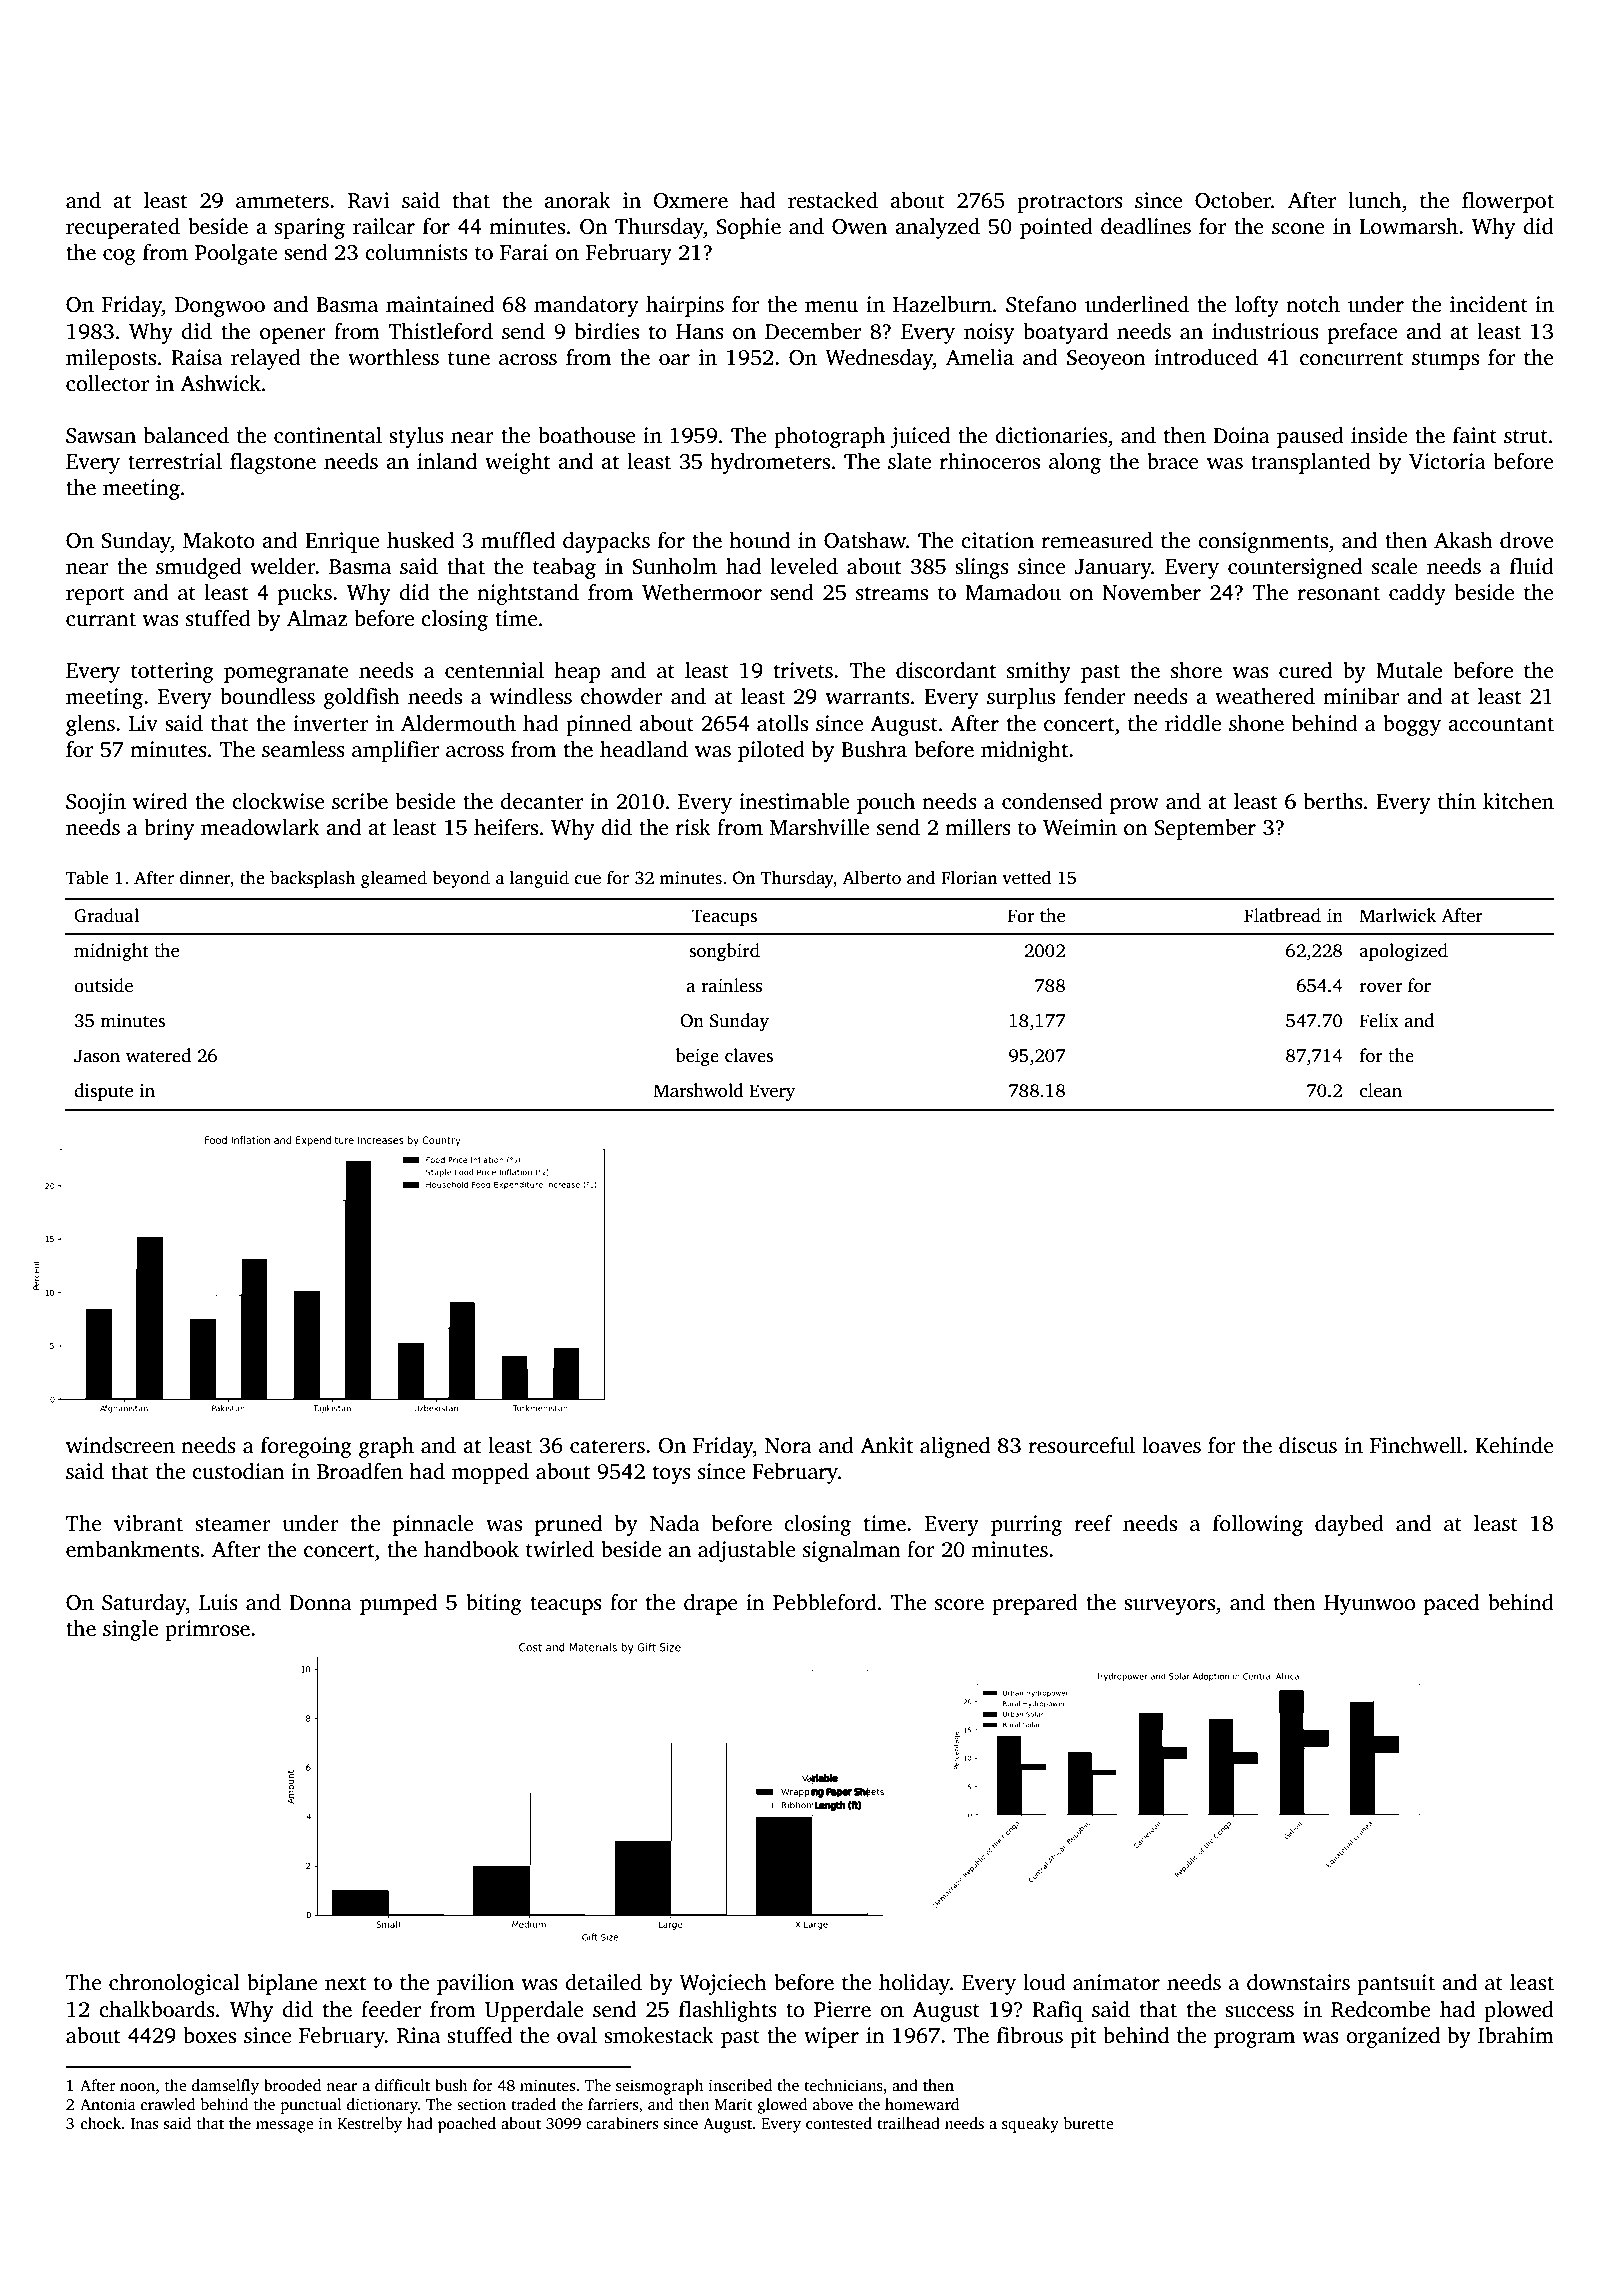 This page has height=2292, width=1620. I want to click on amplifier, so click(395, 751).
